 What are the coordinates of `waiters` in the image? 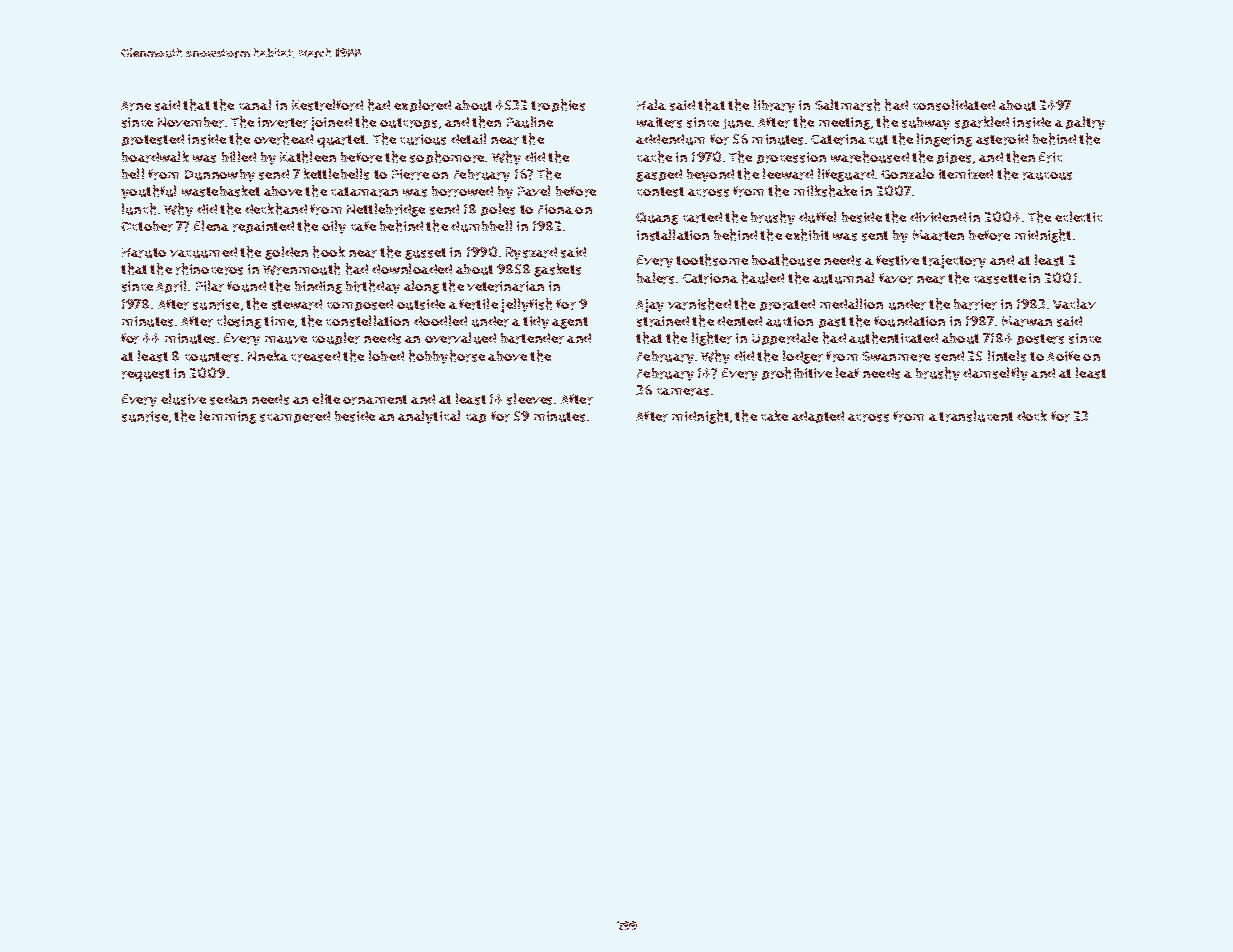 It's located at (659, 122).
